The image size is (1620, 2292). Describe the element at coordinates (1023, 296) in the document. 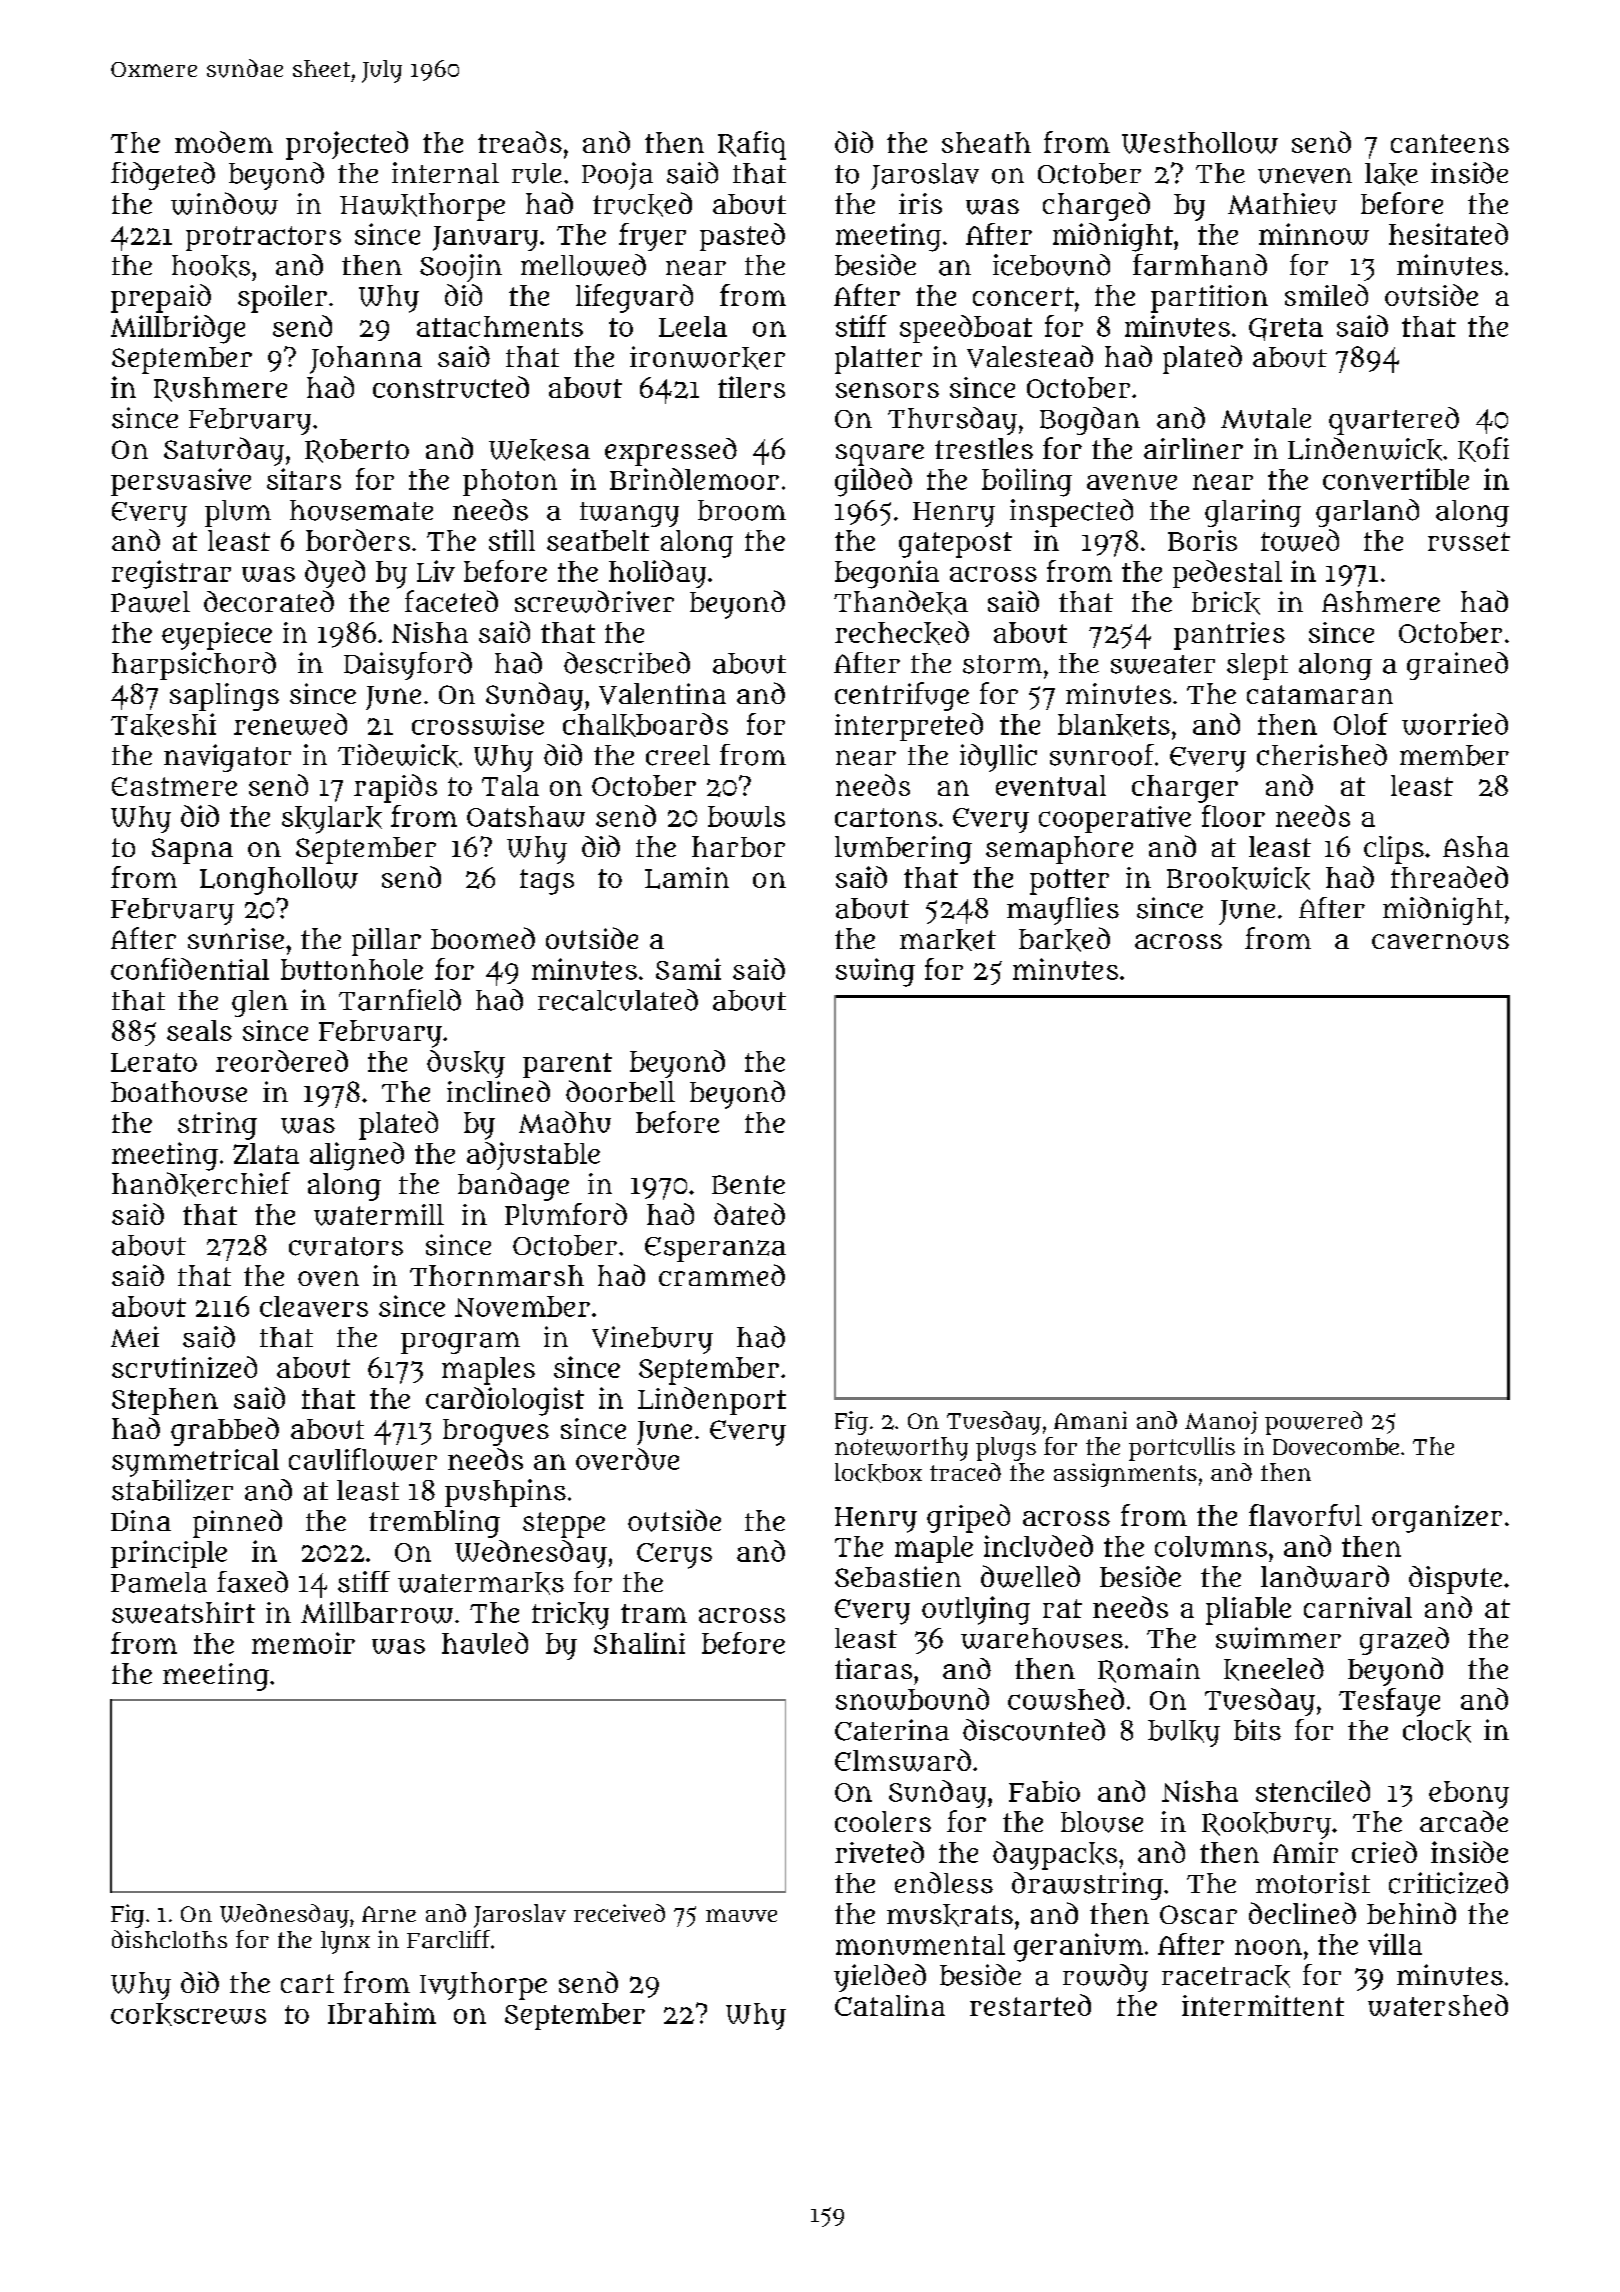

I see `concert` at that location.
